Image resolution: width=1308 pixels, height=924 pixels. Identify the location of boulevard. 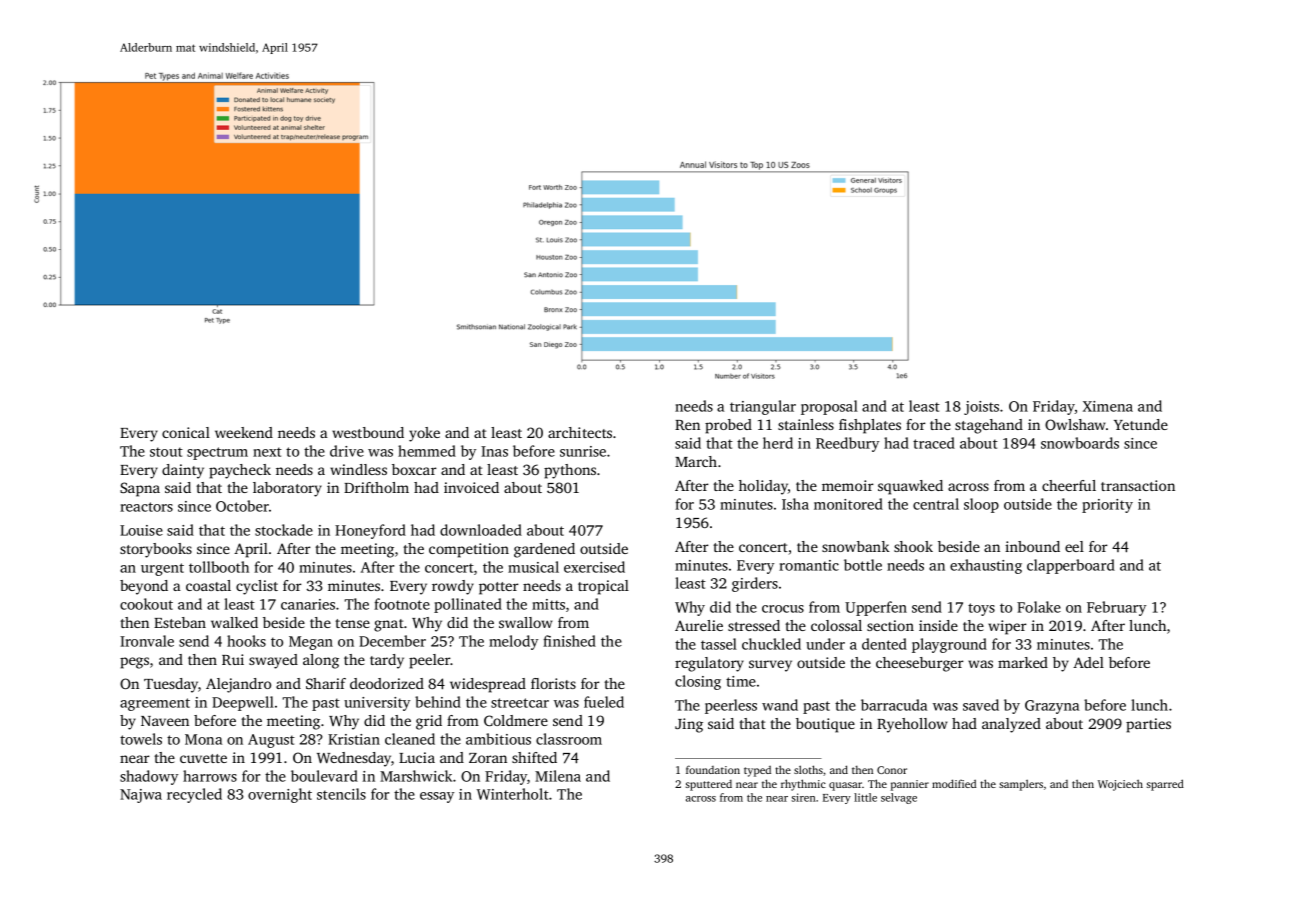
(324, 776).
